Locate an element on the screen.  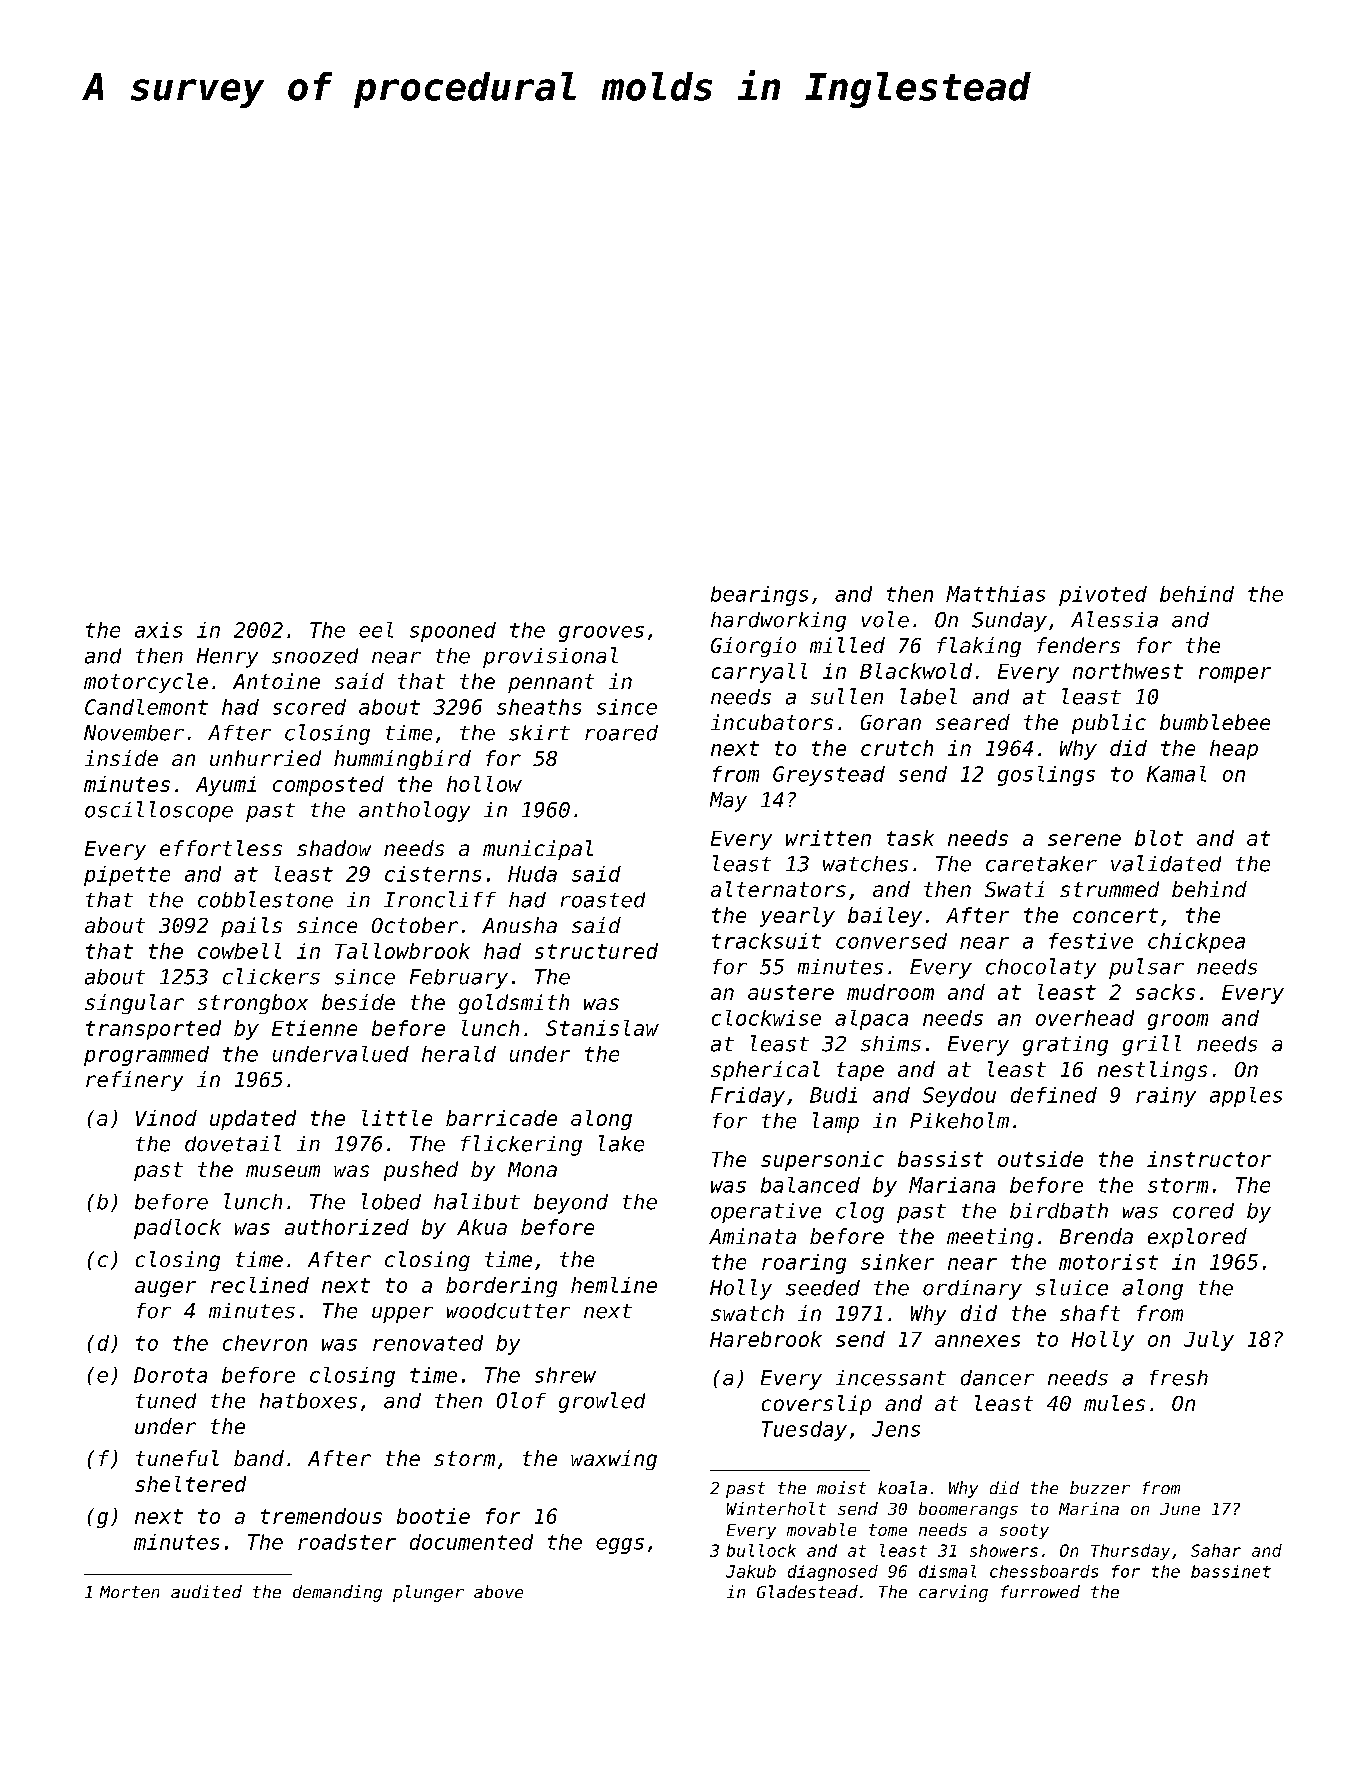
hummingbird is located at coordinates (402, 760).
